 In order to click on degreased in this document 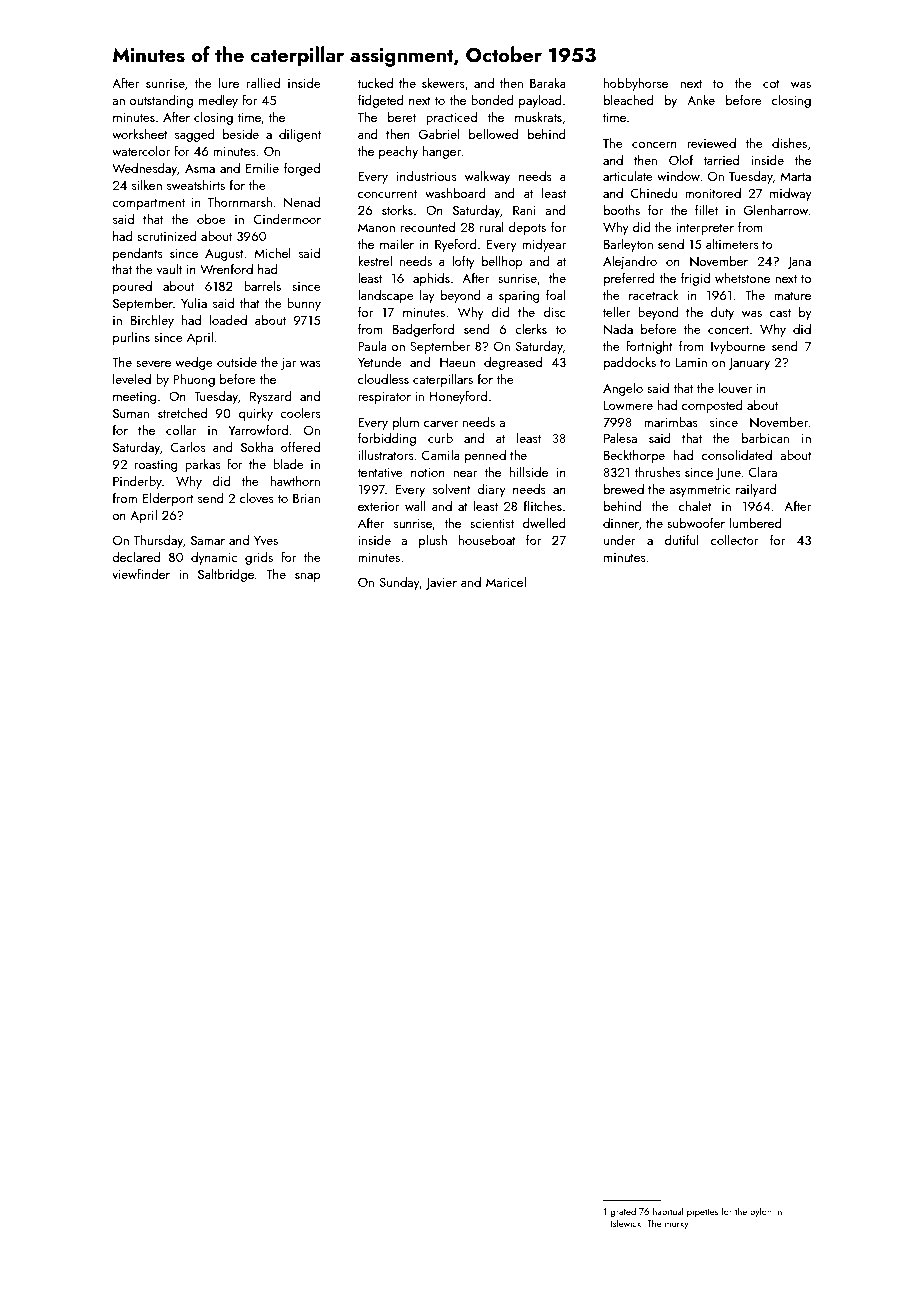, I will do `click(513, 363)`.
